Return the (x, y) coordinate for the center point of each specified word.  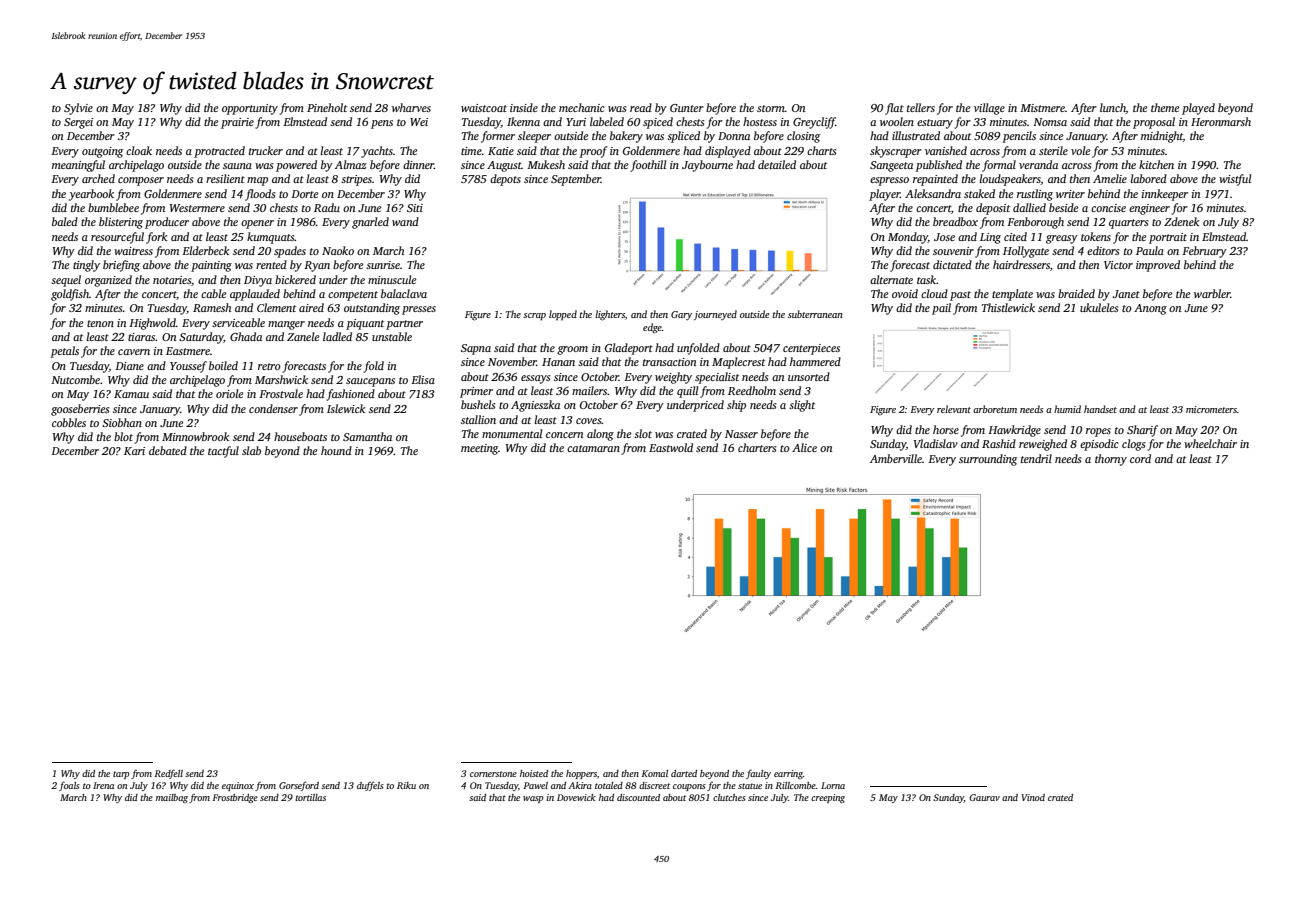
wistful (1235, 180)
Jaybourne (707, 166)
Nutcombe (75, 379)
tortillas (310, 797)
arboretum (995, 409)
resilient (225, 178)
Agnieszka (535, 406)
